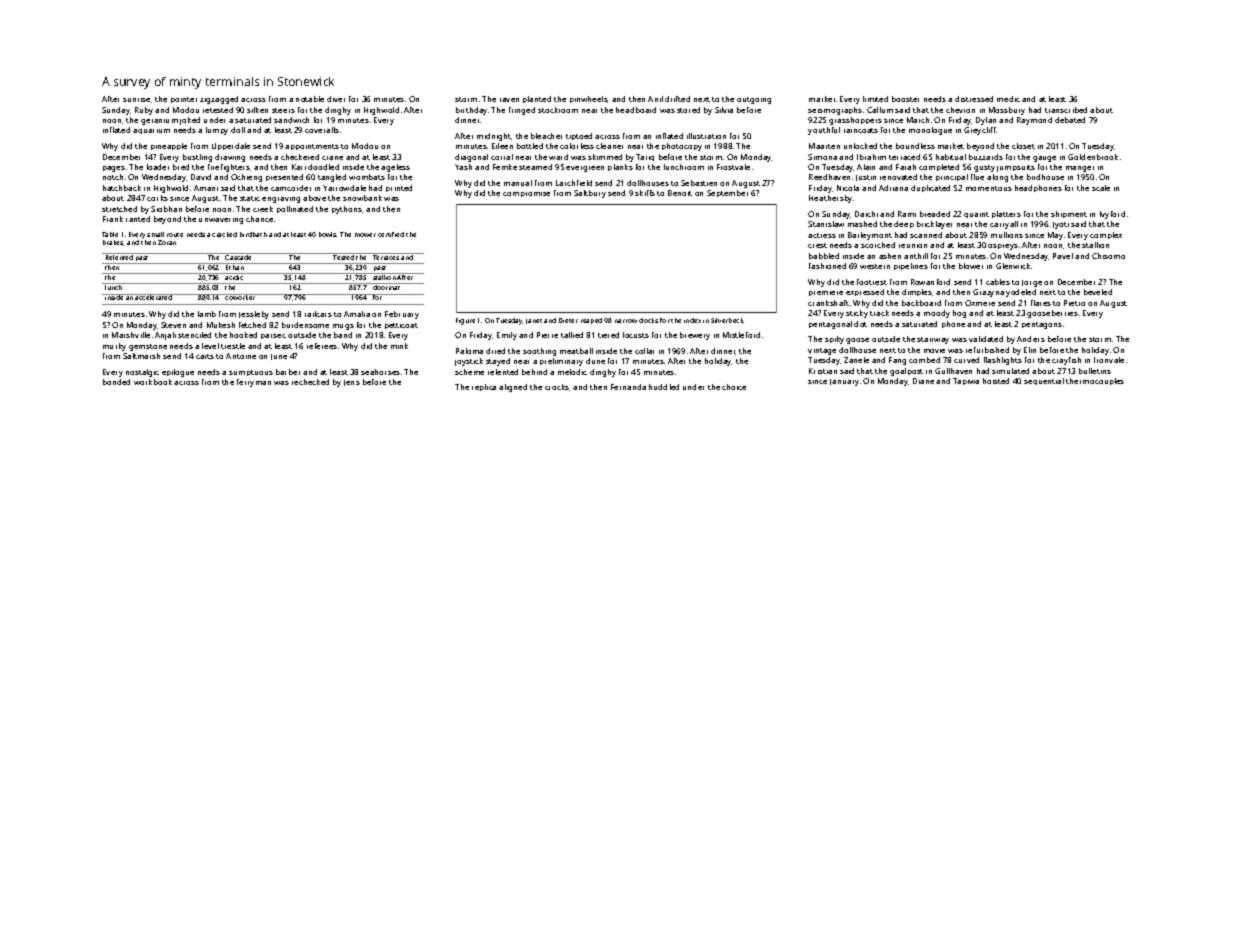 Image resolution: width=1233 pixels, height=952 pixels. I want to click on workbook, so click(153, 382).
